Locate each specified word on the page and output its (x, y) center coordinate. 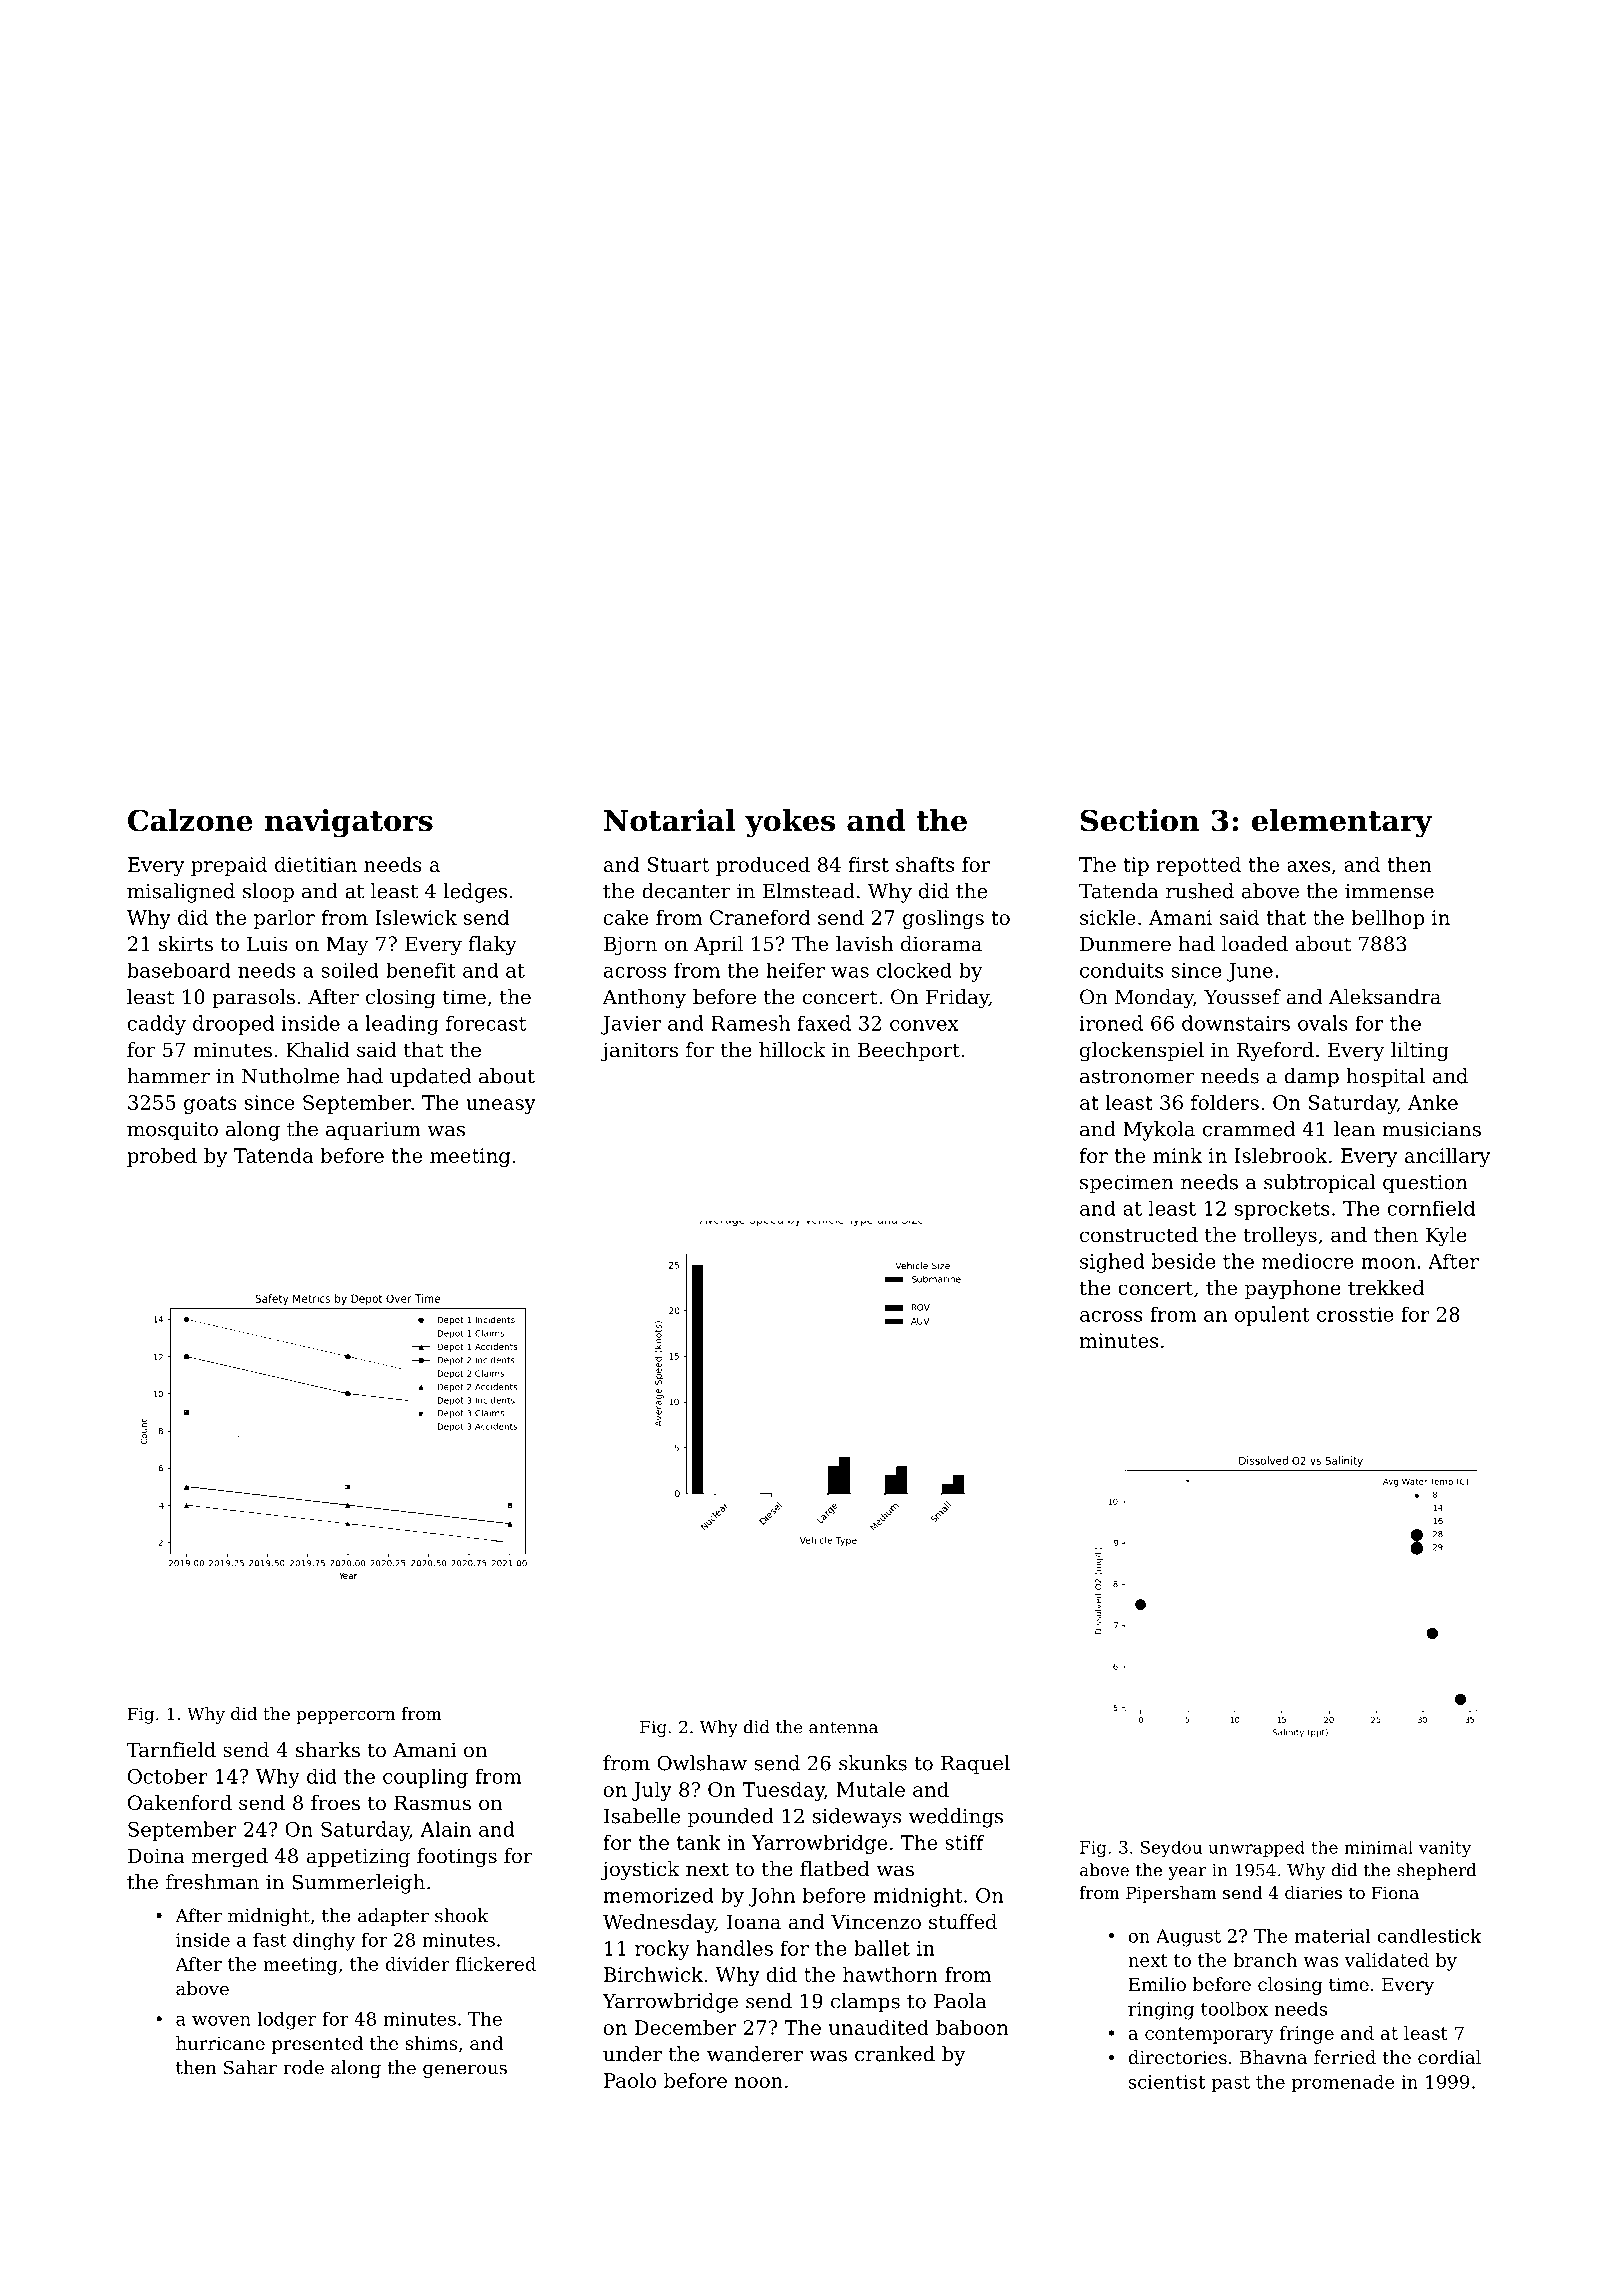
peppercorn (345, 1717)
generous (465, 2071)
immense (1389, 891)
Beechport (909, 1051)
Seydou (1171, 1848)
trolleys (1280, 1237)
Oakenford (180, 1803)
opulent (1272, 1316)
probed (162, 1157)
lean (1354, 1129)
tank (699, 1842)
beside (1184, 1261)
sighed (1112, 1263)
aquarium (373, 1131)
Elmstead (809, 891)
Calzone (190, 820)
